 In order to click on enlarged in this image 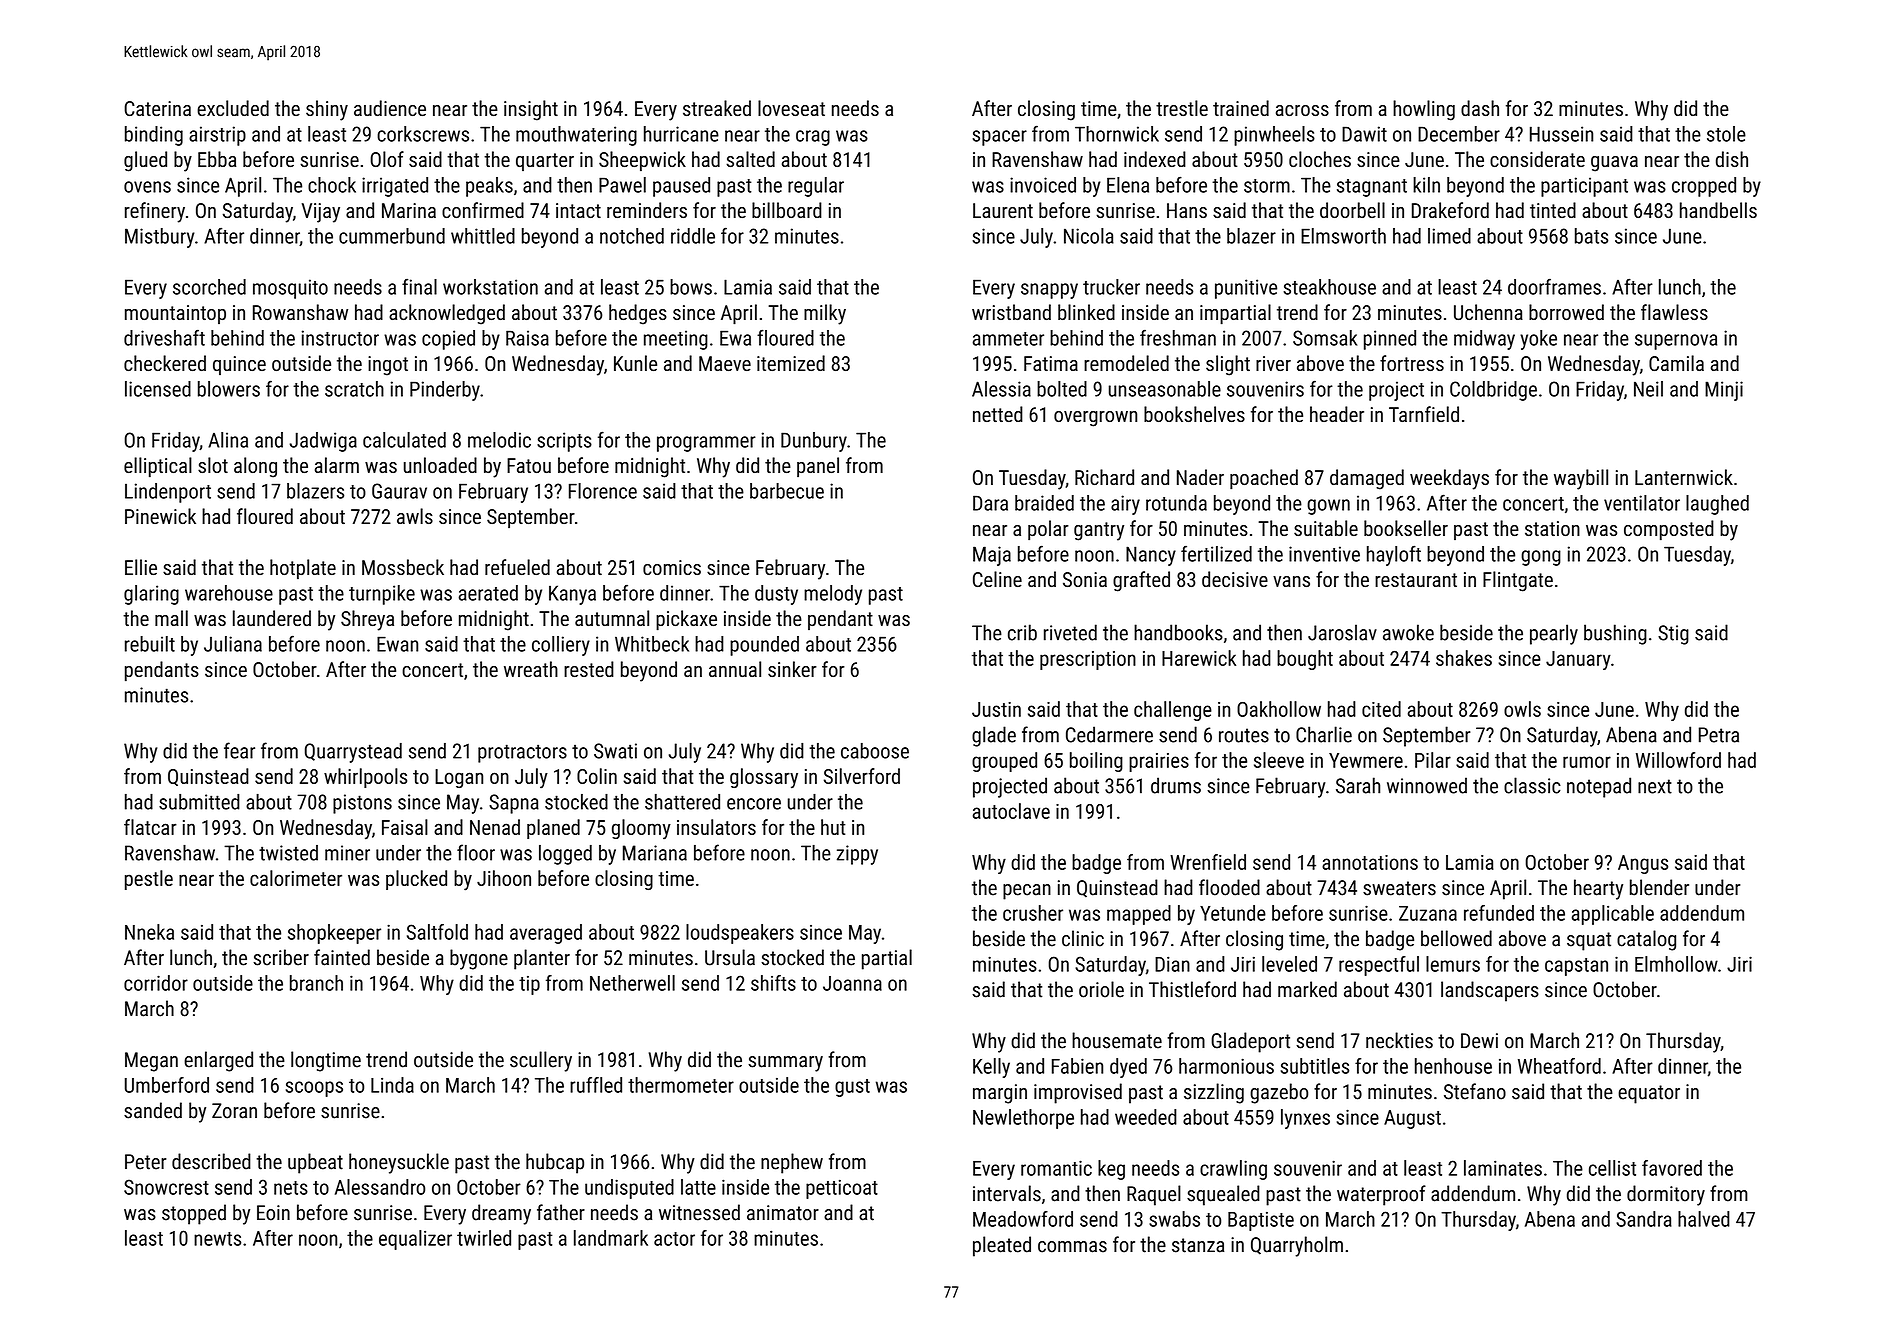, I will do `click(218, 1061)`.
